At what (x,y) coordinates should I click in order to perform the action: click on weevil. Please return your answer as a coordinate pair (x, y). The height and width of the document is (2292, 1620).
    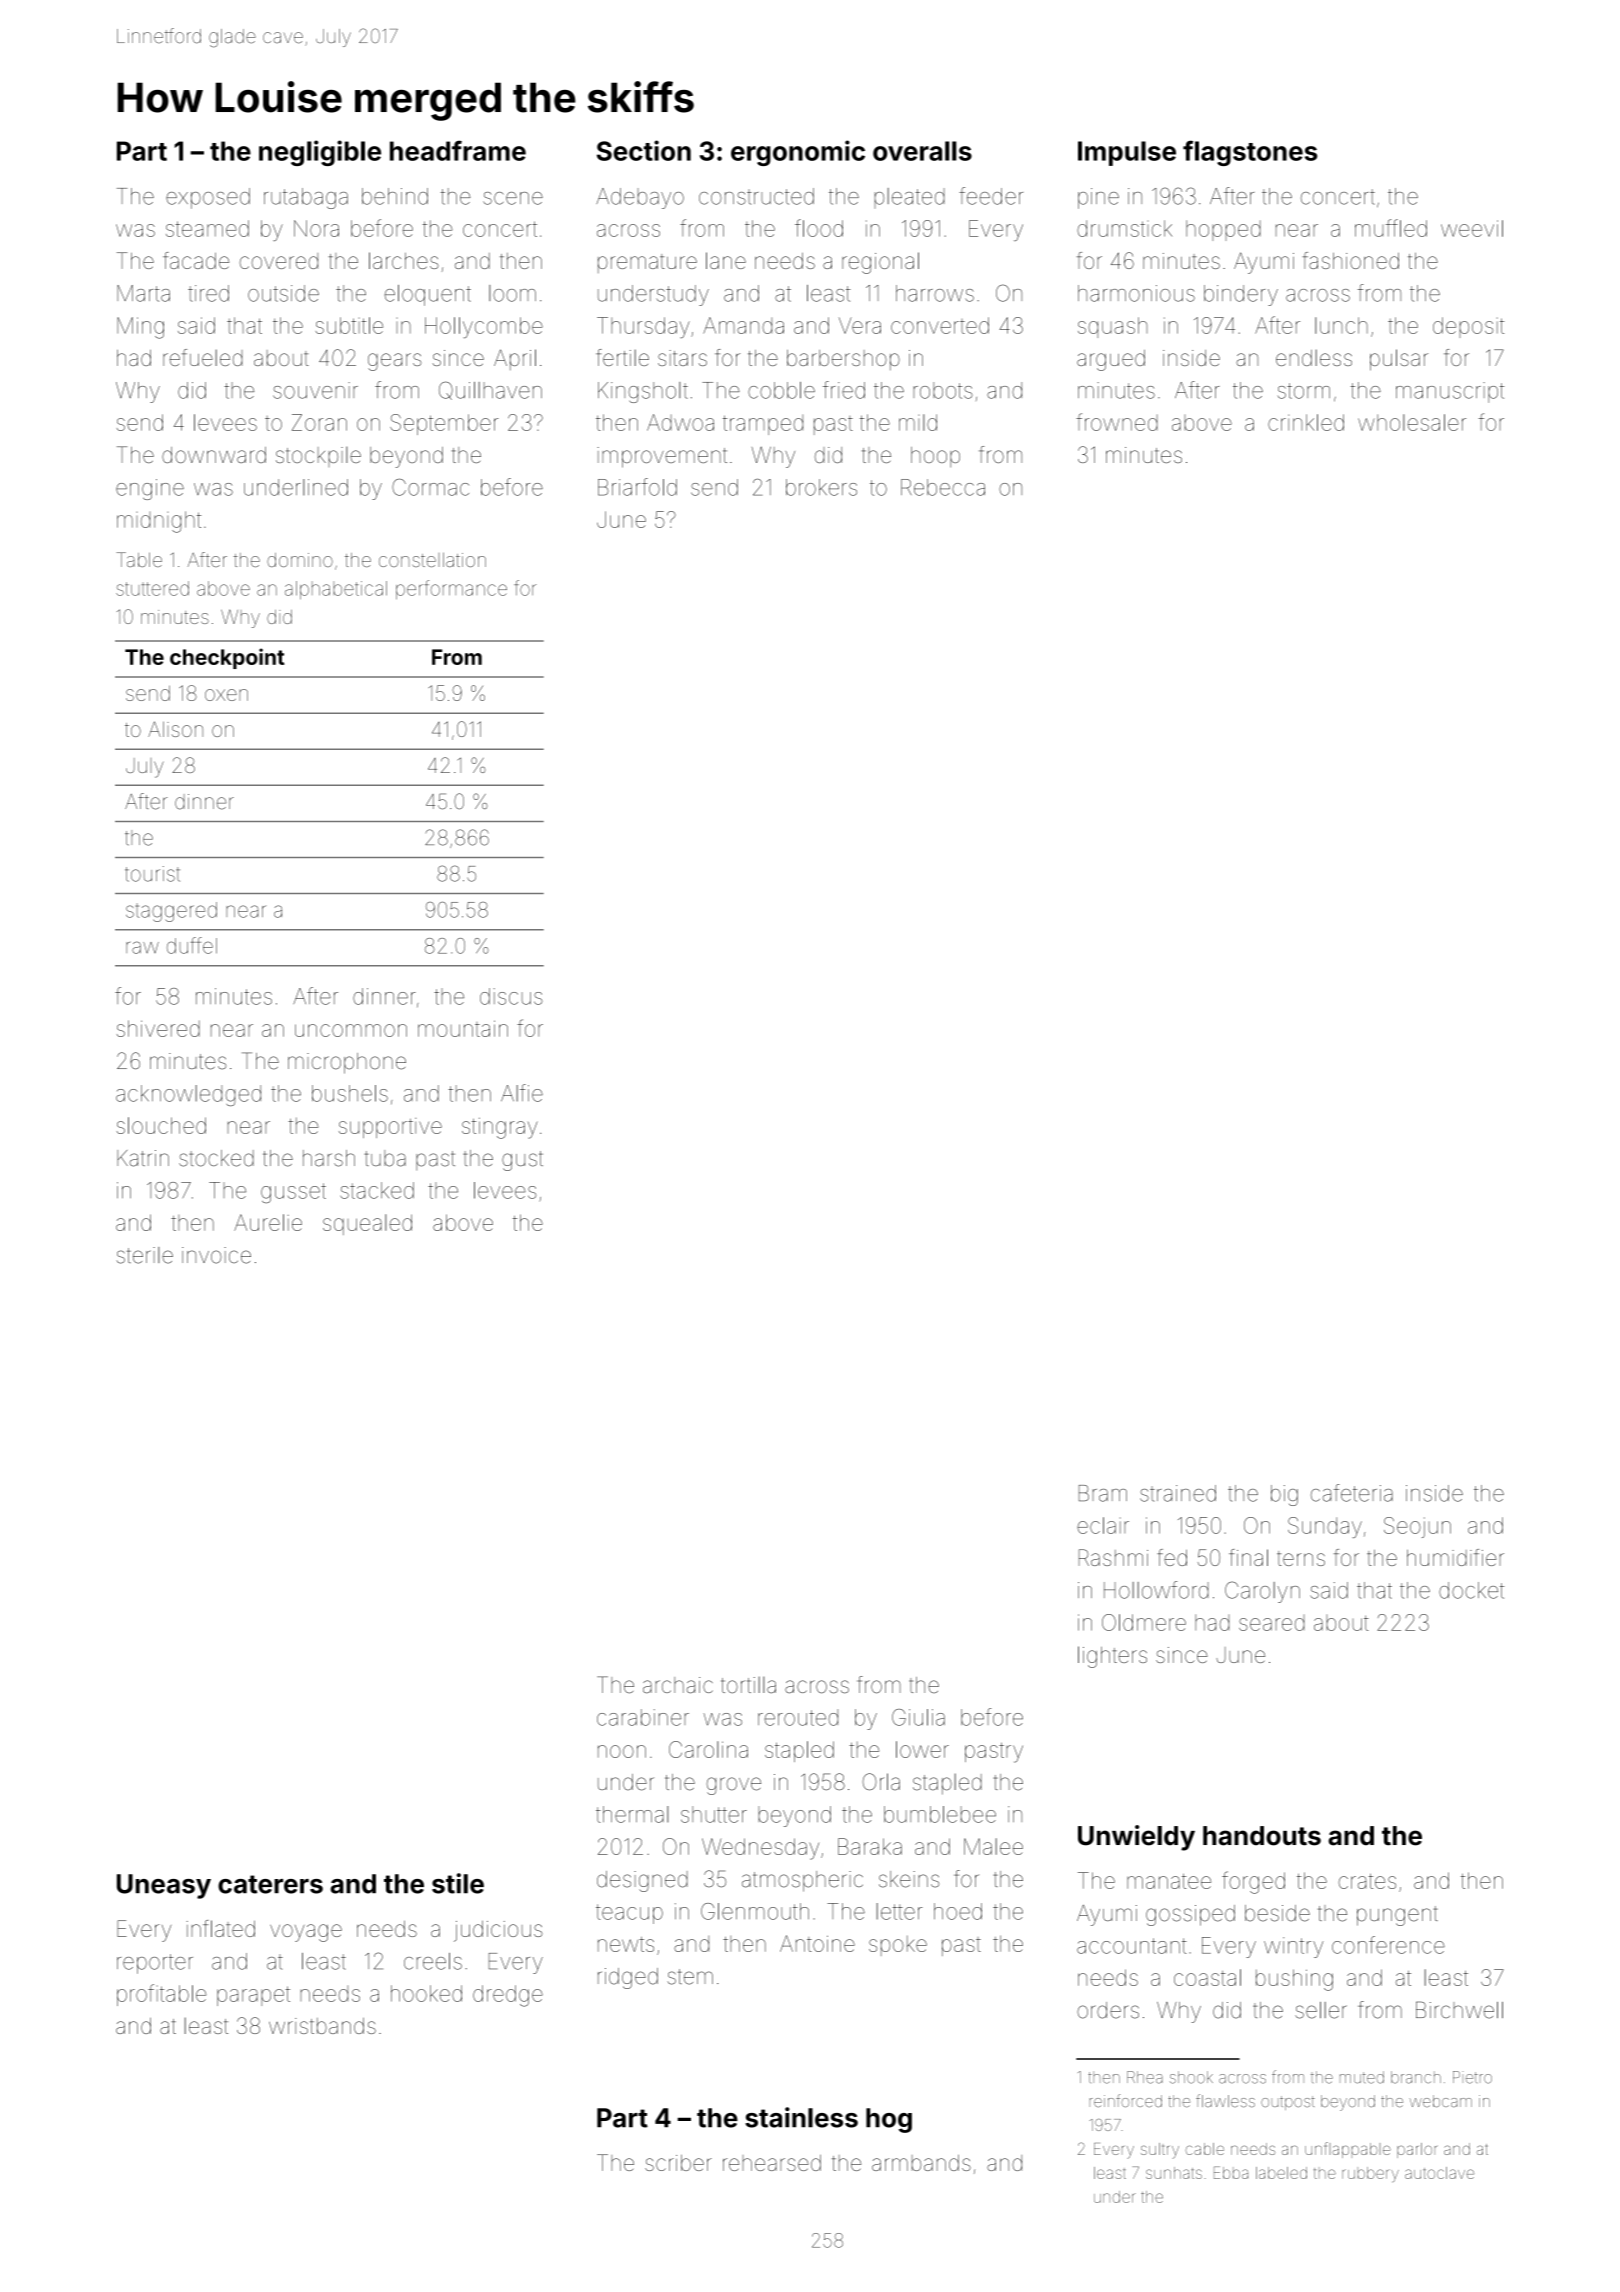
    Looking at the image, I should click on (1472, 228).
